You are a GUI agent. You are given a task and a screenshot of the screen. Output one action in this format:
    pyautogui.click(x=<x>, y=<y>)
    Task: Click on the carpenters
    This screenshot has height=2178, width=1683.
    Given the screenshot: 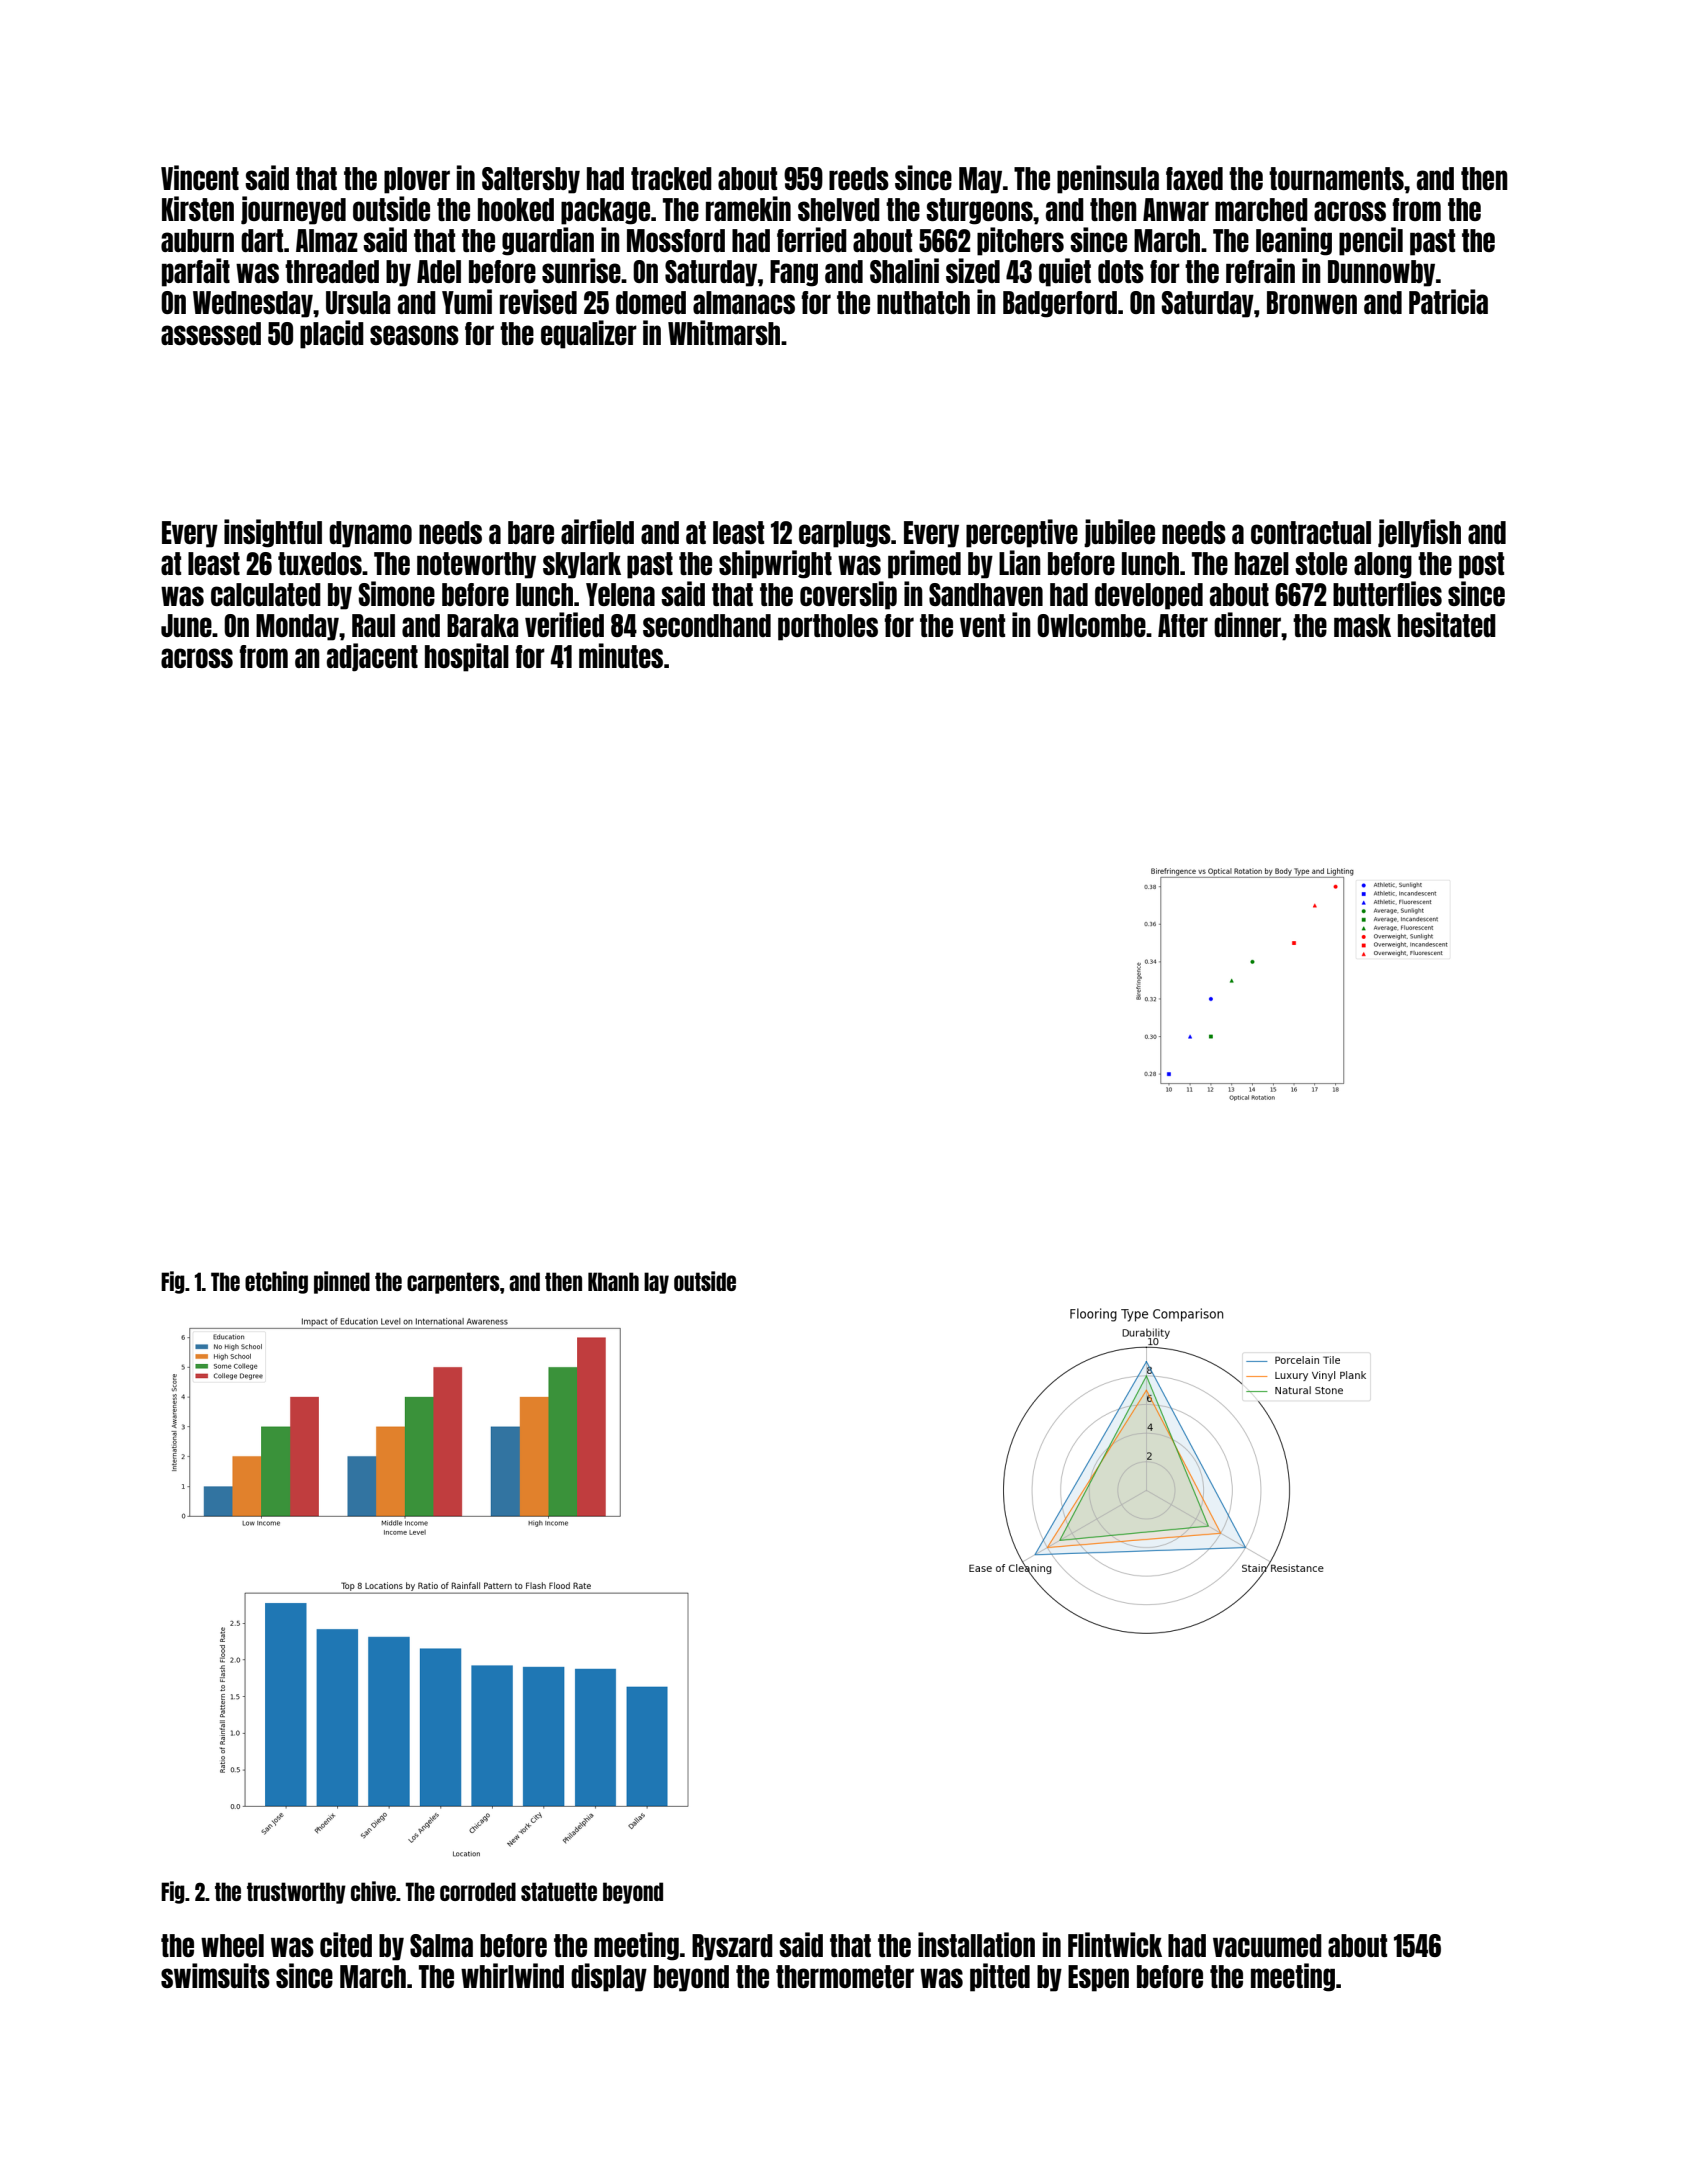 What is the action you would take?
    pyautogui.click(x=453, y=1283)
